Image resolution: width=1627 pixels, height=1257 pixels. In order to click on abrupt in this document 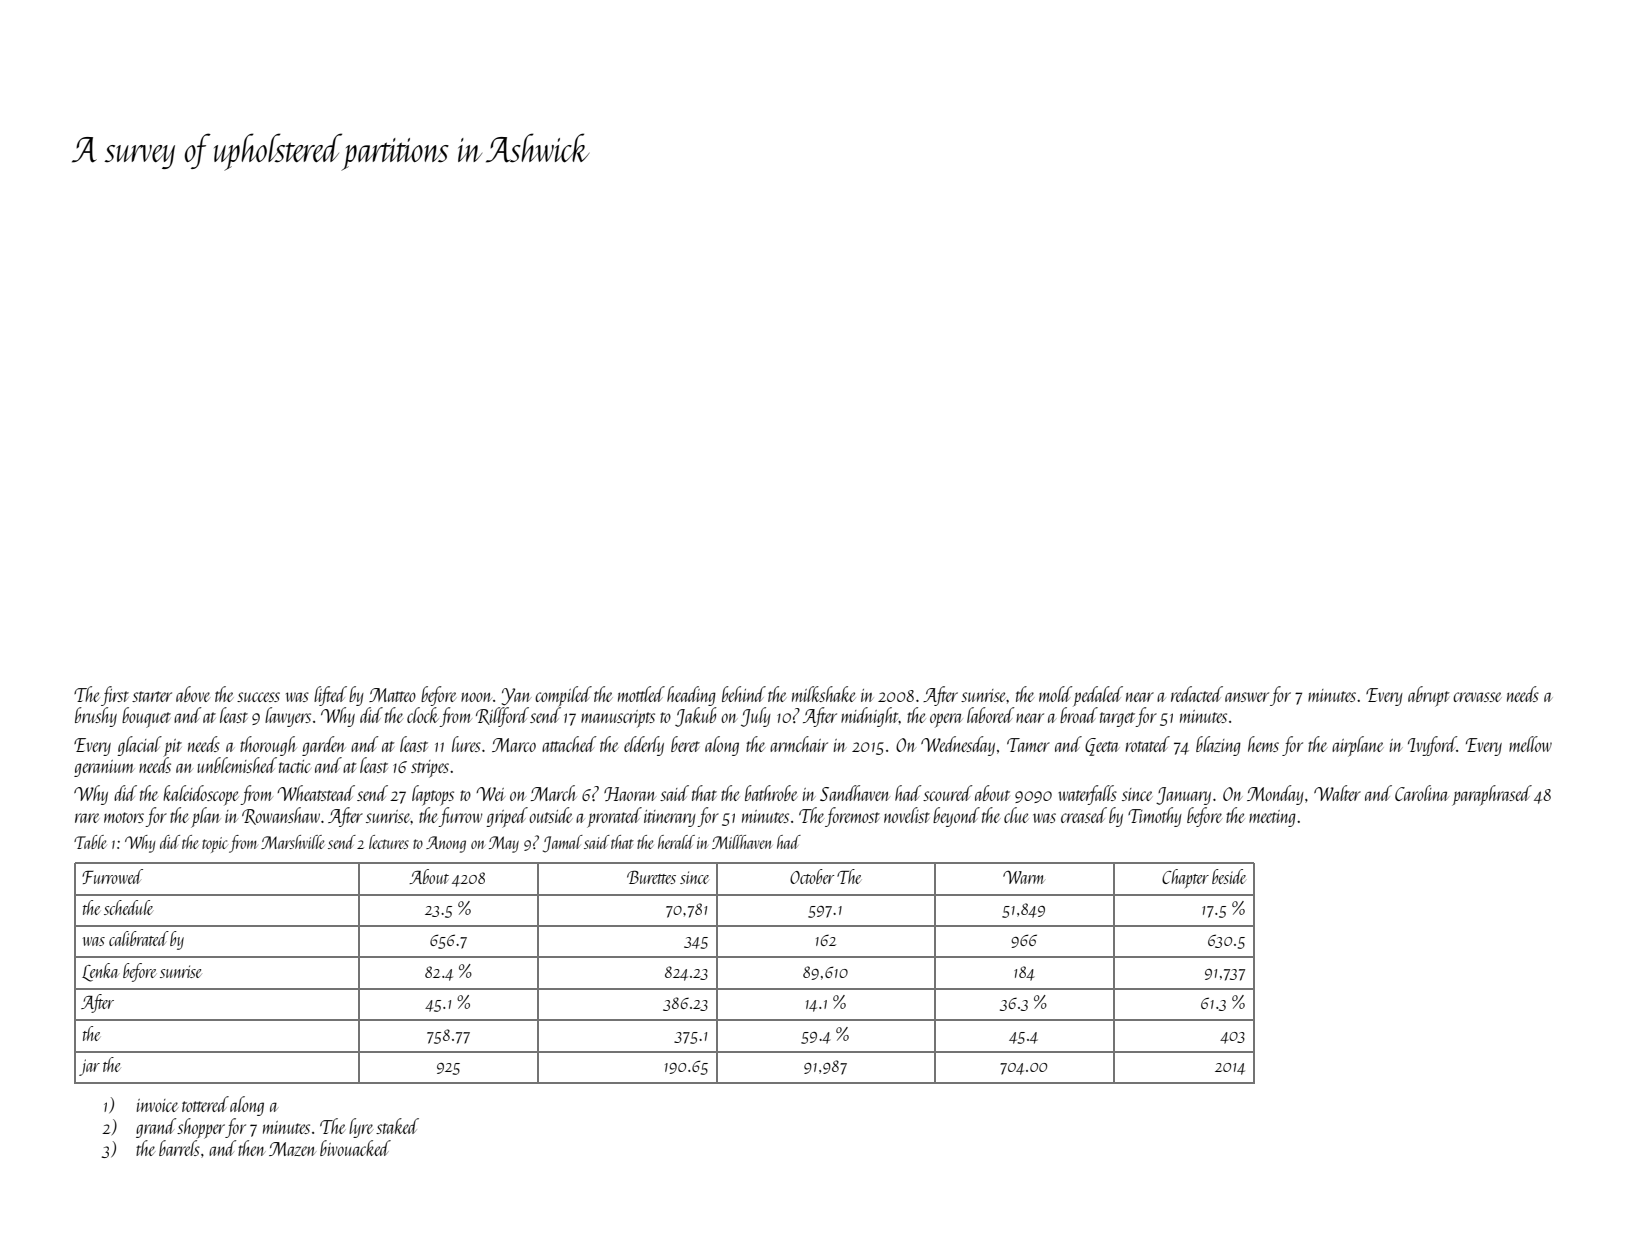, I will do `click(1428, 696)`.
